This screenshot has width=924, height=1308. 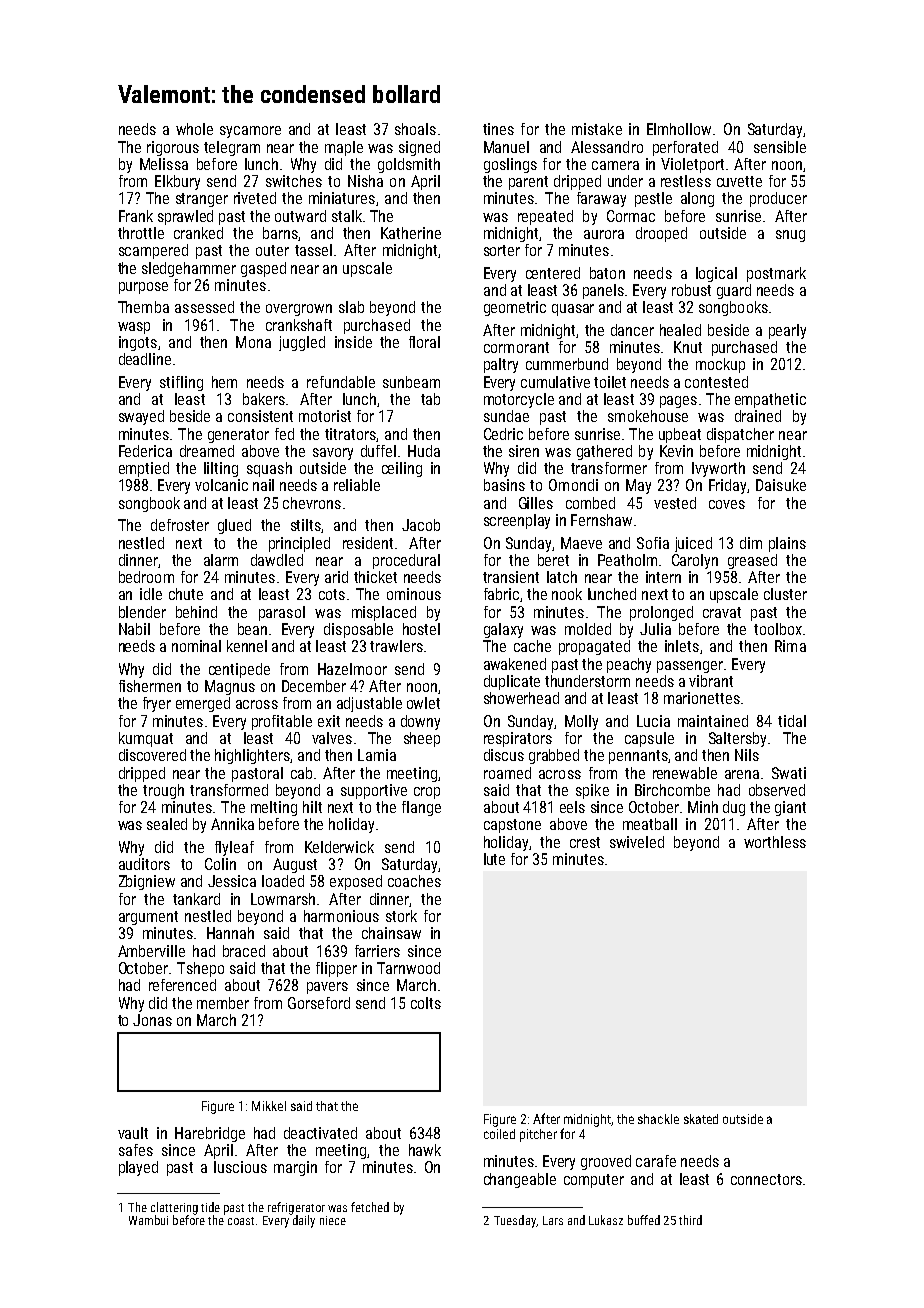 What do you see at coordinates (274, 808) in the screenshot?
I see `melting` at bounding box center [274, 808].
